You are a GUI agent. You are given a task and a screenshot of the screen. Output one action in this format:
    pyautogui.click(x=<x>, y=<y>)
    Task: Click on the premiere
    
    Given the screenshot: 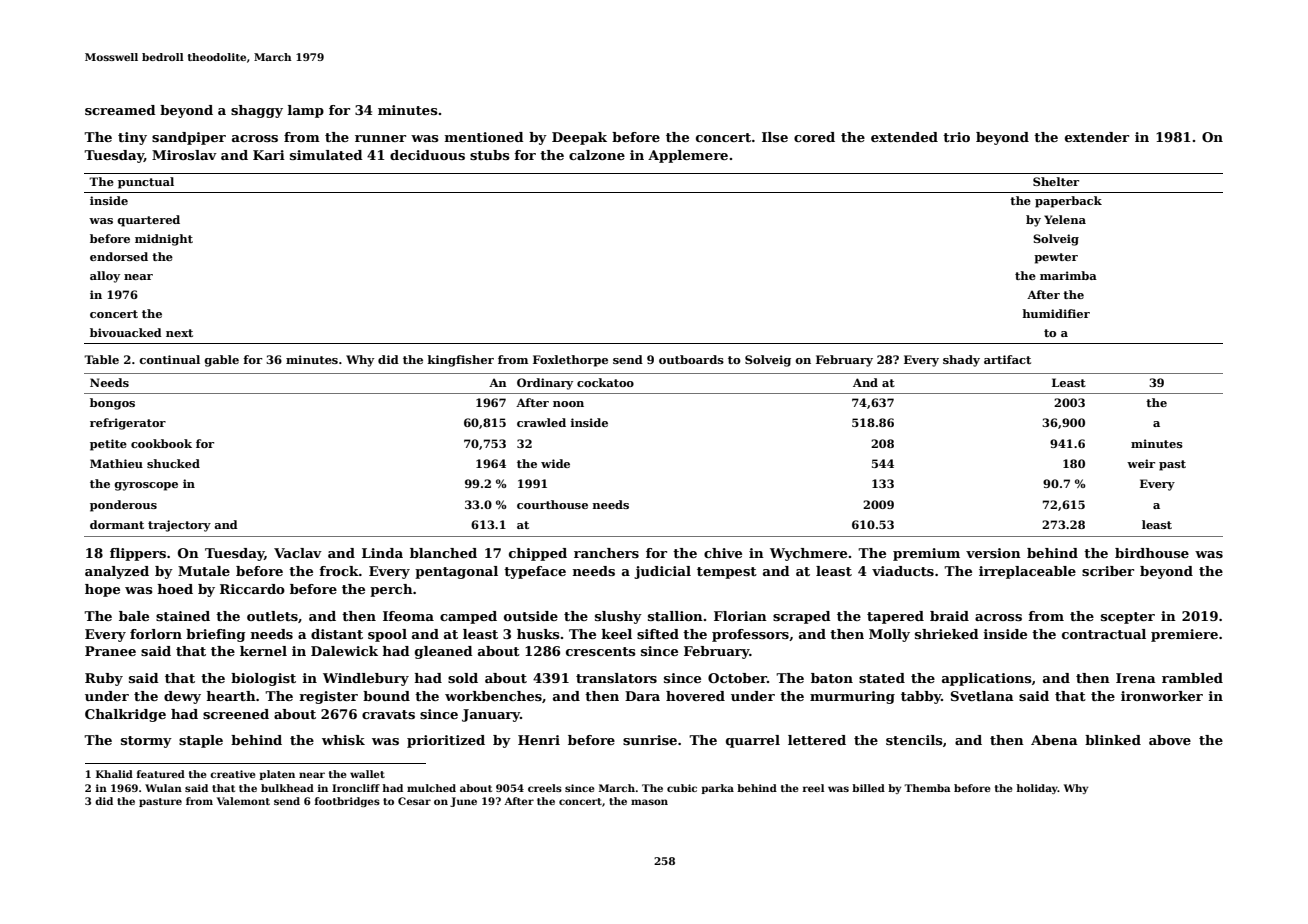 What is the action you would take?
    pyautogui.click(x=1184, y=635)
